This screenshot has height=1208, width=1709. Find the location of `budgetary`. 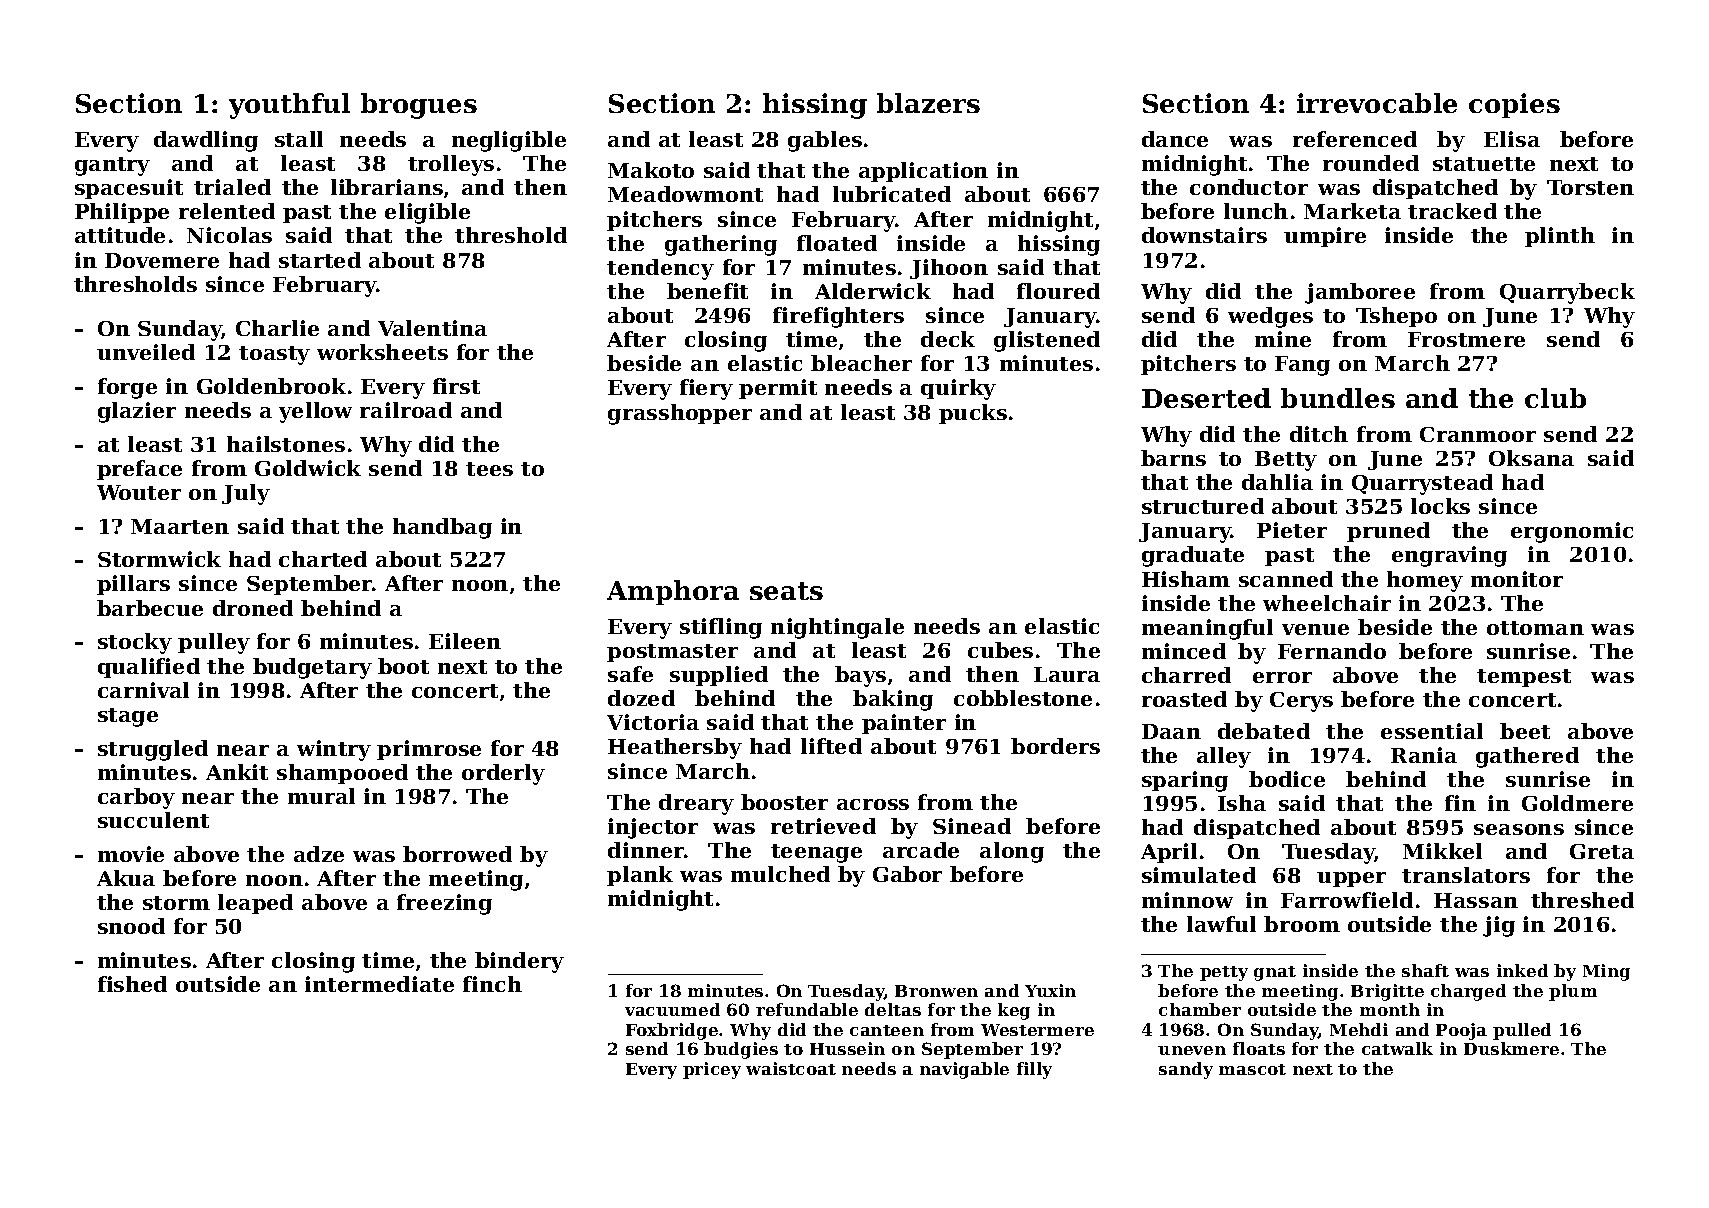

budgetary is located at coordinates (312, 668).
